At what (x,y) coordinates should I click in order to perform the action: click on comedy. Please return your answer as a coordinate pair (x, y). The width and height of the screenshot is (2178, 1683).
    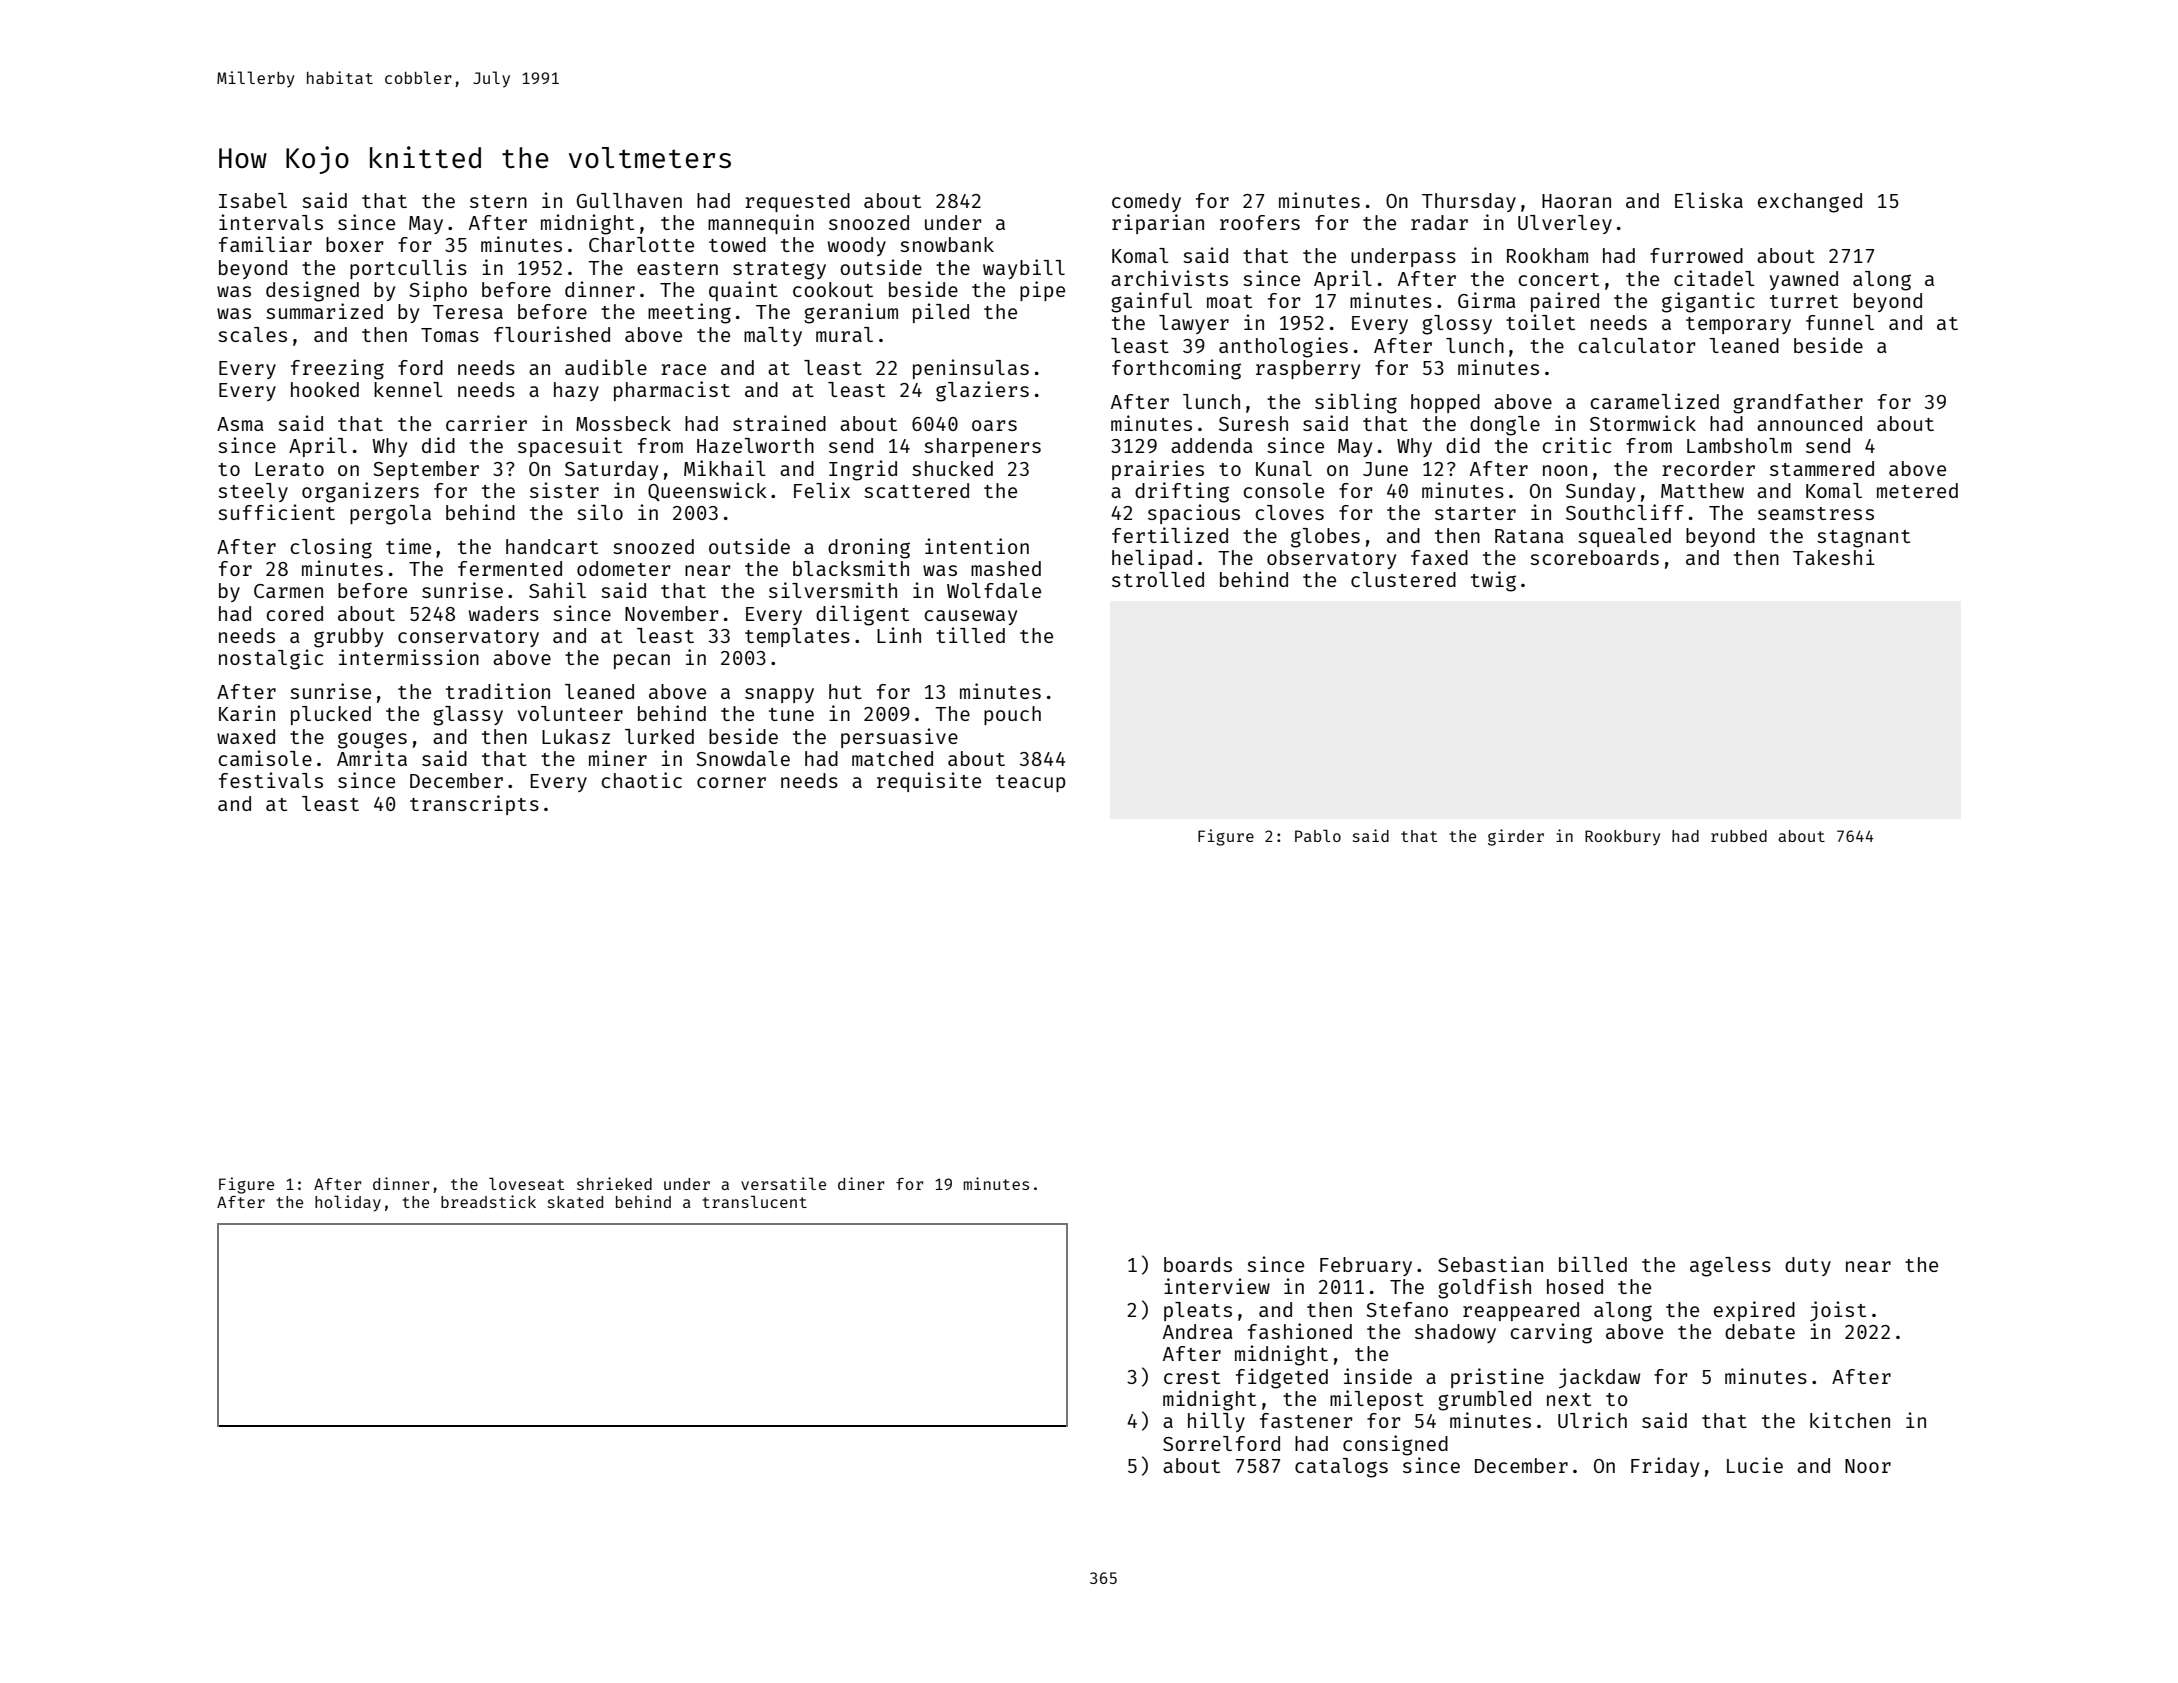
    Looking at the image, I should click on (1146, 202).
